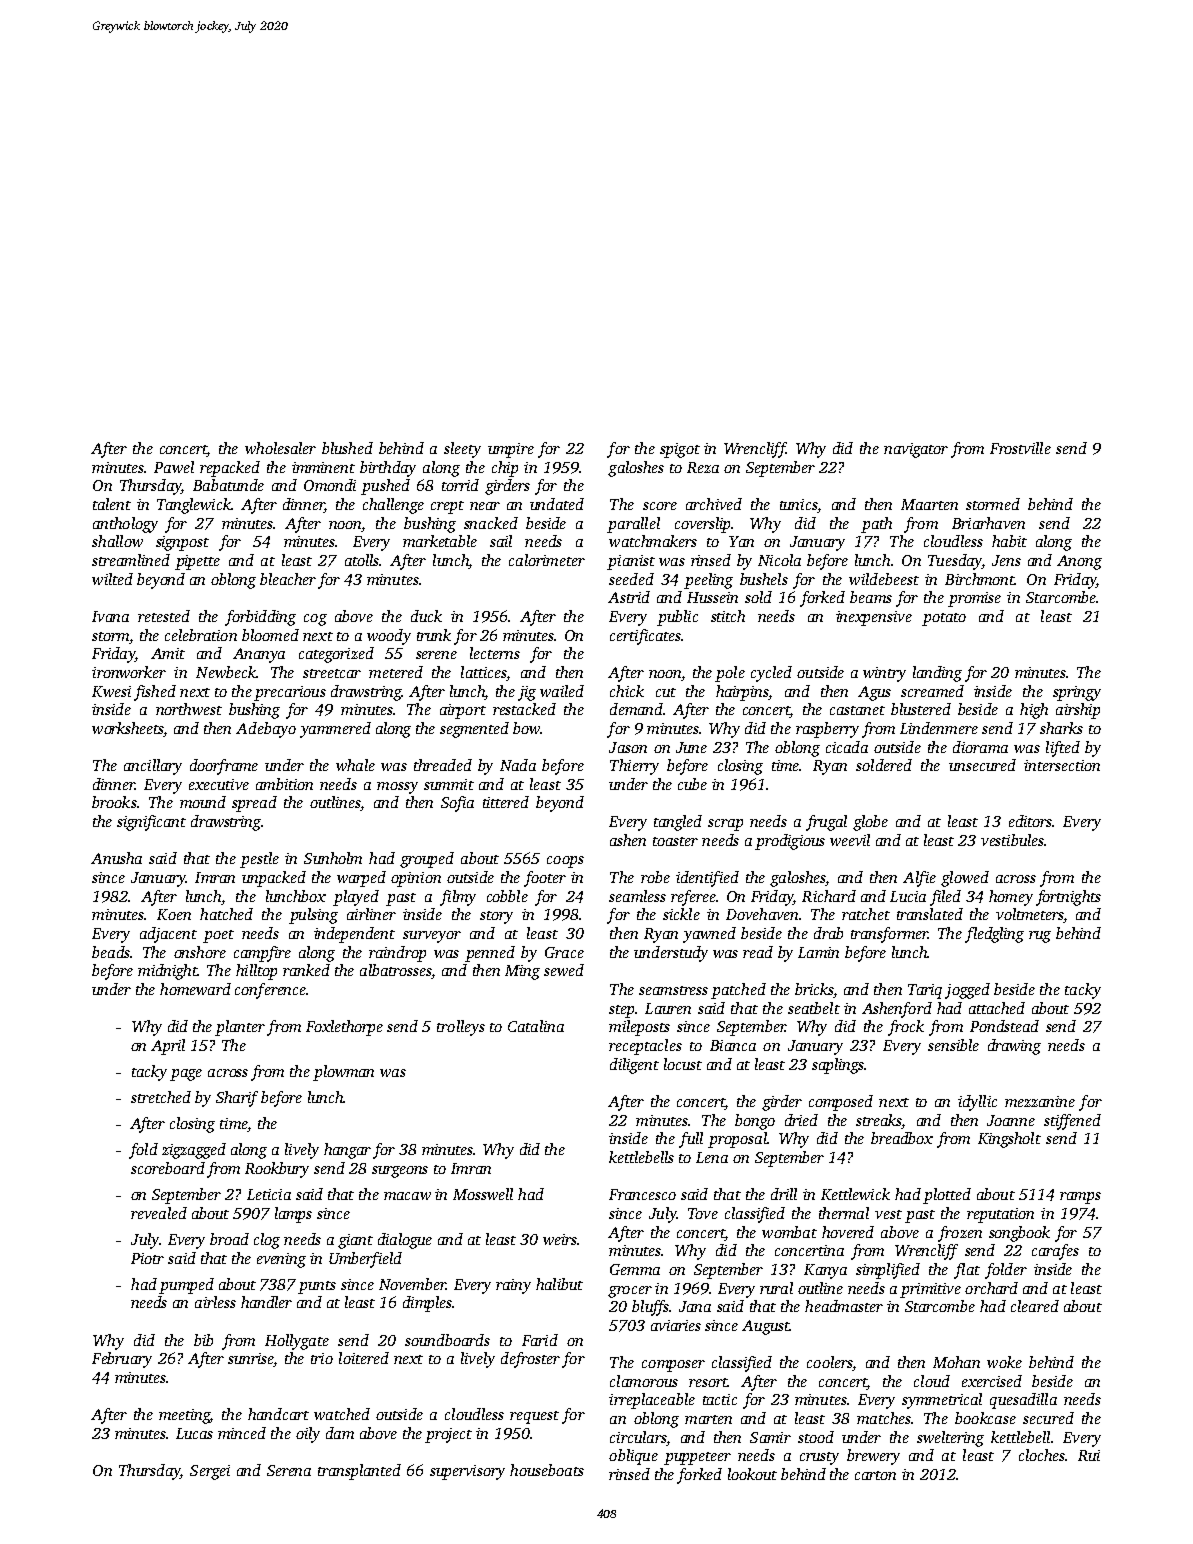 The image size is (1193, 1544). I want to click on navigator, so click(916, 450).
